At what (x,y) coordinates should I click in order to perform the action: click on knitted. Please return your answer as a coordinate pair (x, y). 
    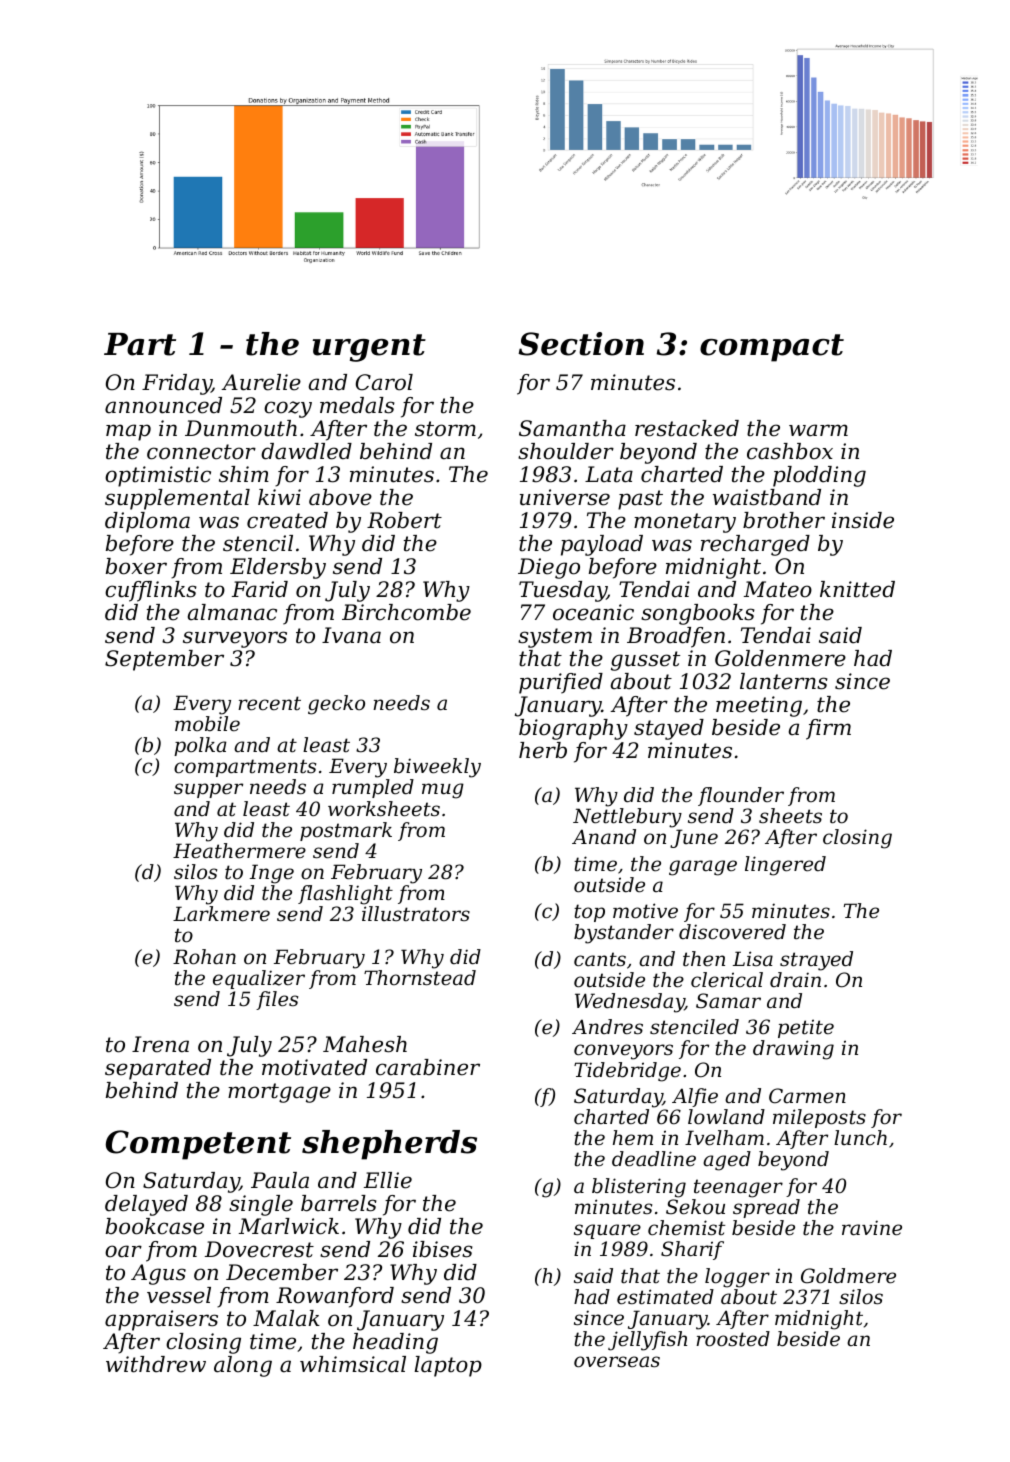
    Looking at the image, I should click on (857, 589).
